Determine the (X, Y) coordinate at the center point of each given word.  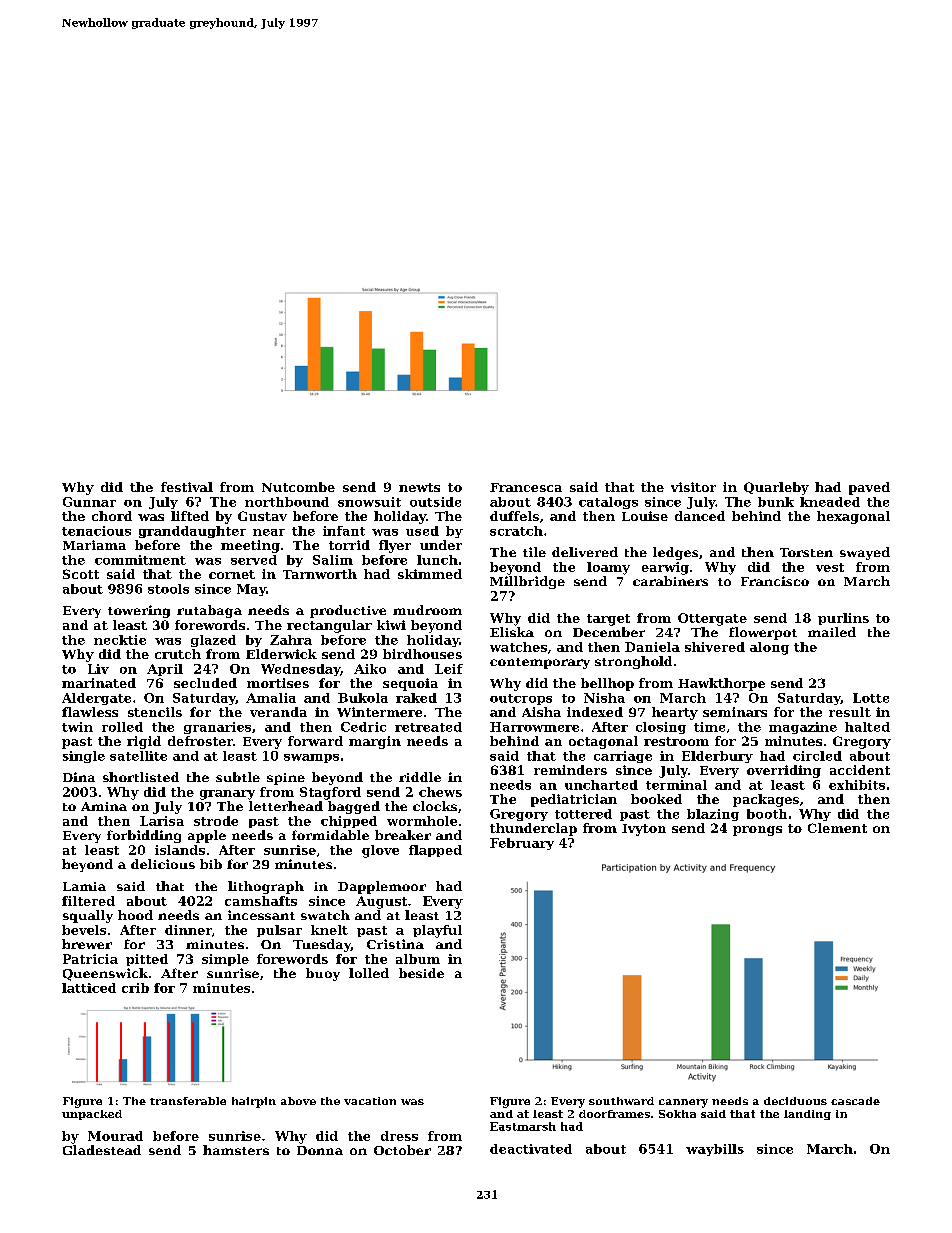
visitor (693, 487)
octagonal (603, 742)
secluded (205, 683)
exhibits (857, 785)
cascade (855, 1101)
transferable (188, 1101)
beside (421, 973)
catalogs (608, 503)
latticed (89, 988)
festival (187, 487)
